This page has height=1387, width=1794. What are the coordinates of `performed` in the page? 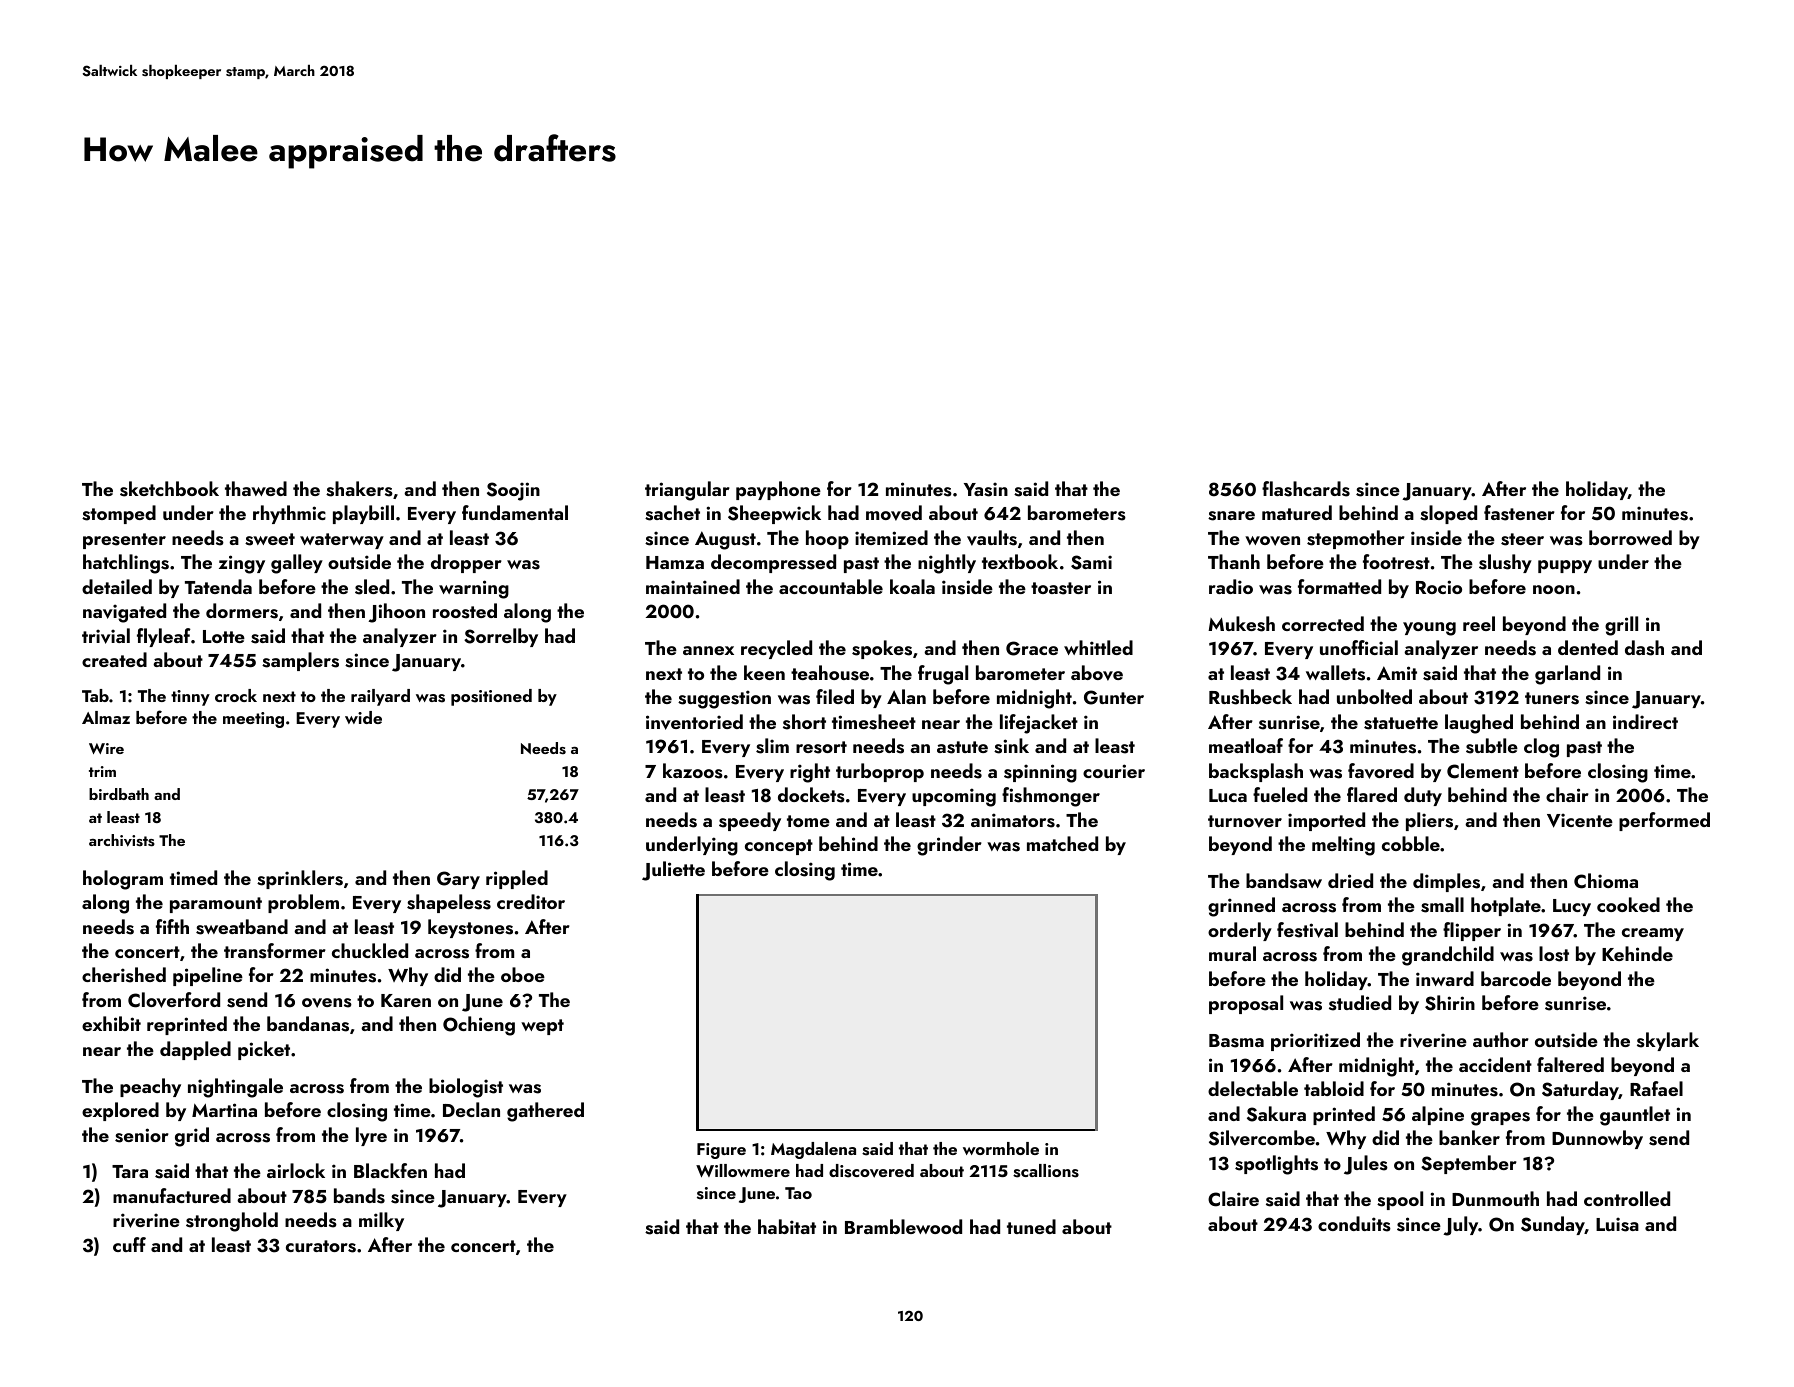 It's located at (1664, 821).
